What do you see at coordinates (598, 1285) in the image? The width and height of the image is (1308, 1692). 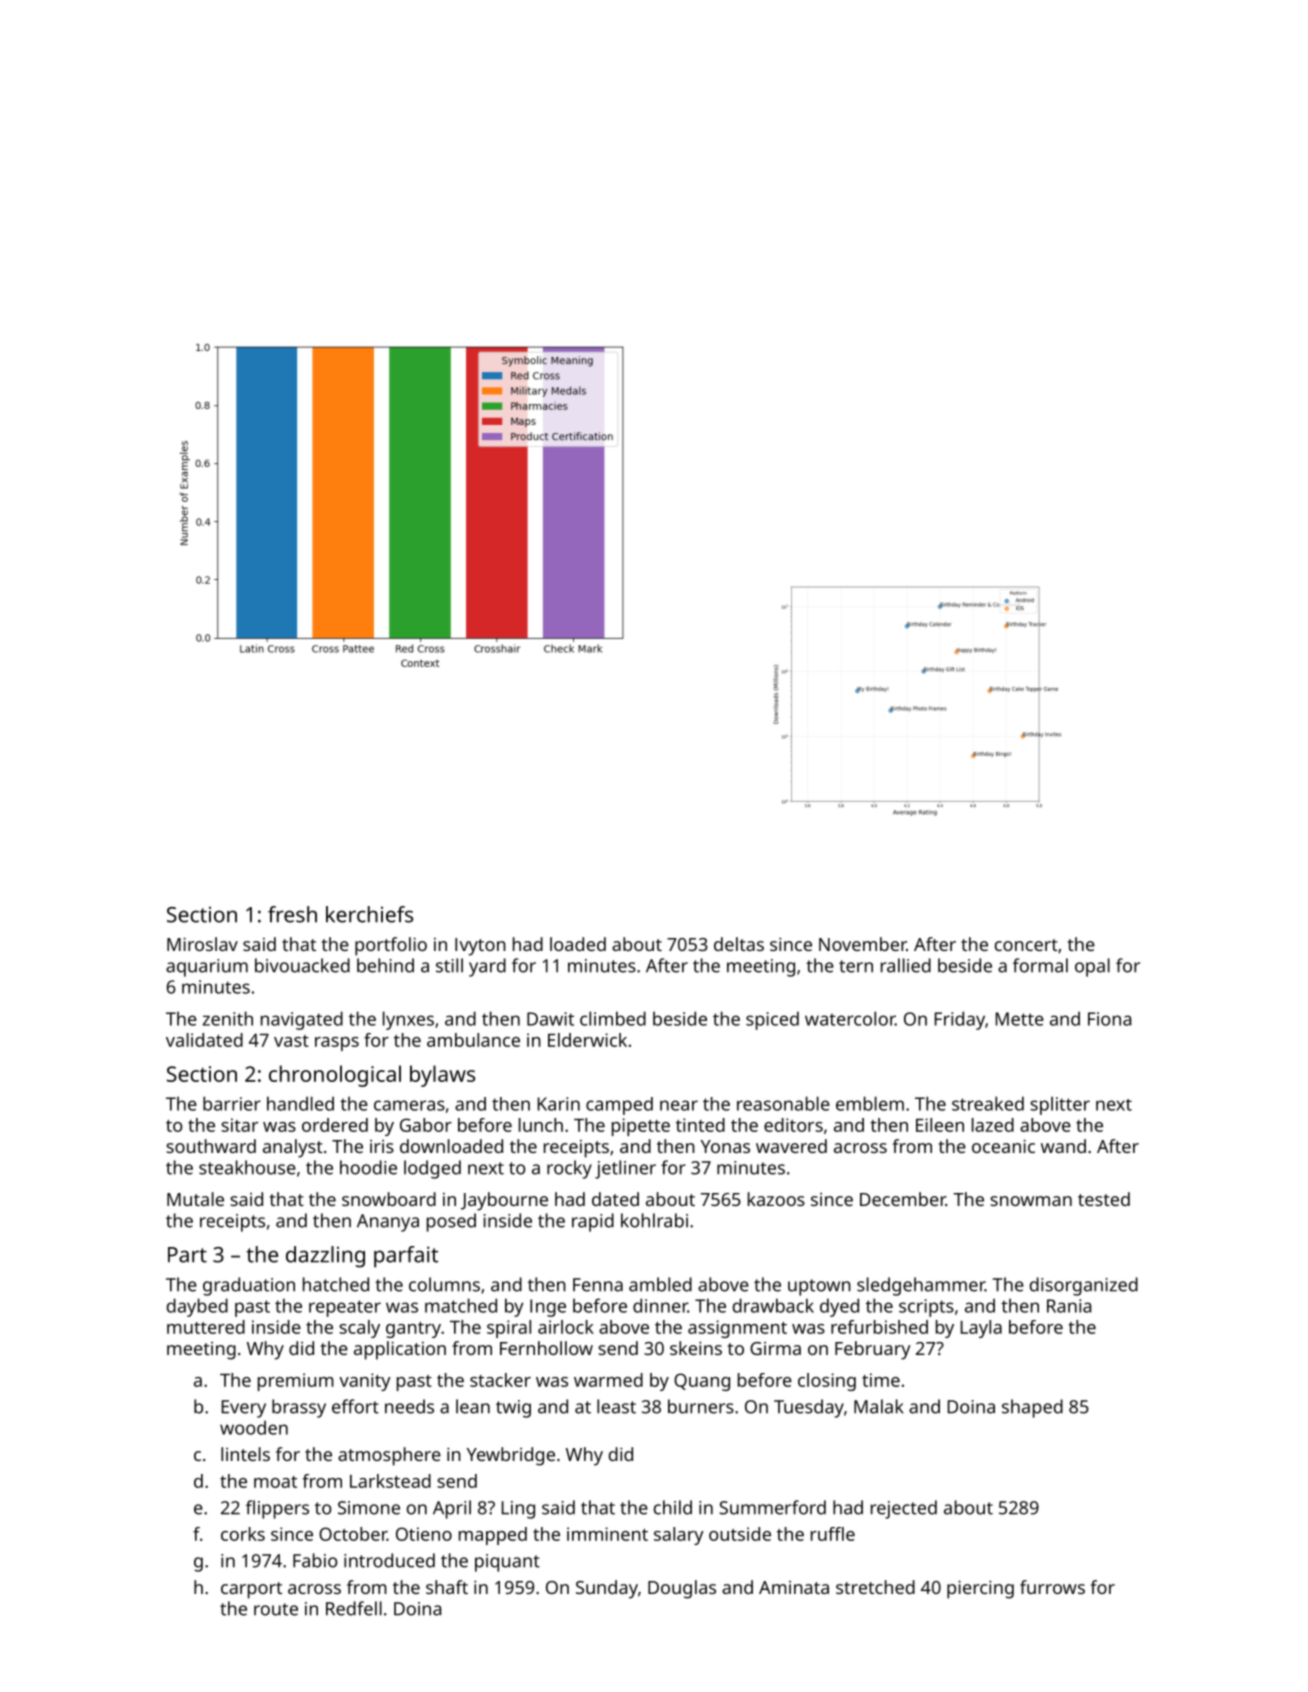 I see `Fenna` at bounding box center [598, 1285].
